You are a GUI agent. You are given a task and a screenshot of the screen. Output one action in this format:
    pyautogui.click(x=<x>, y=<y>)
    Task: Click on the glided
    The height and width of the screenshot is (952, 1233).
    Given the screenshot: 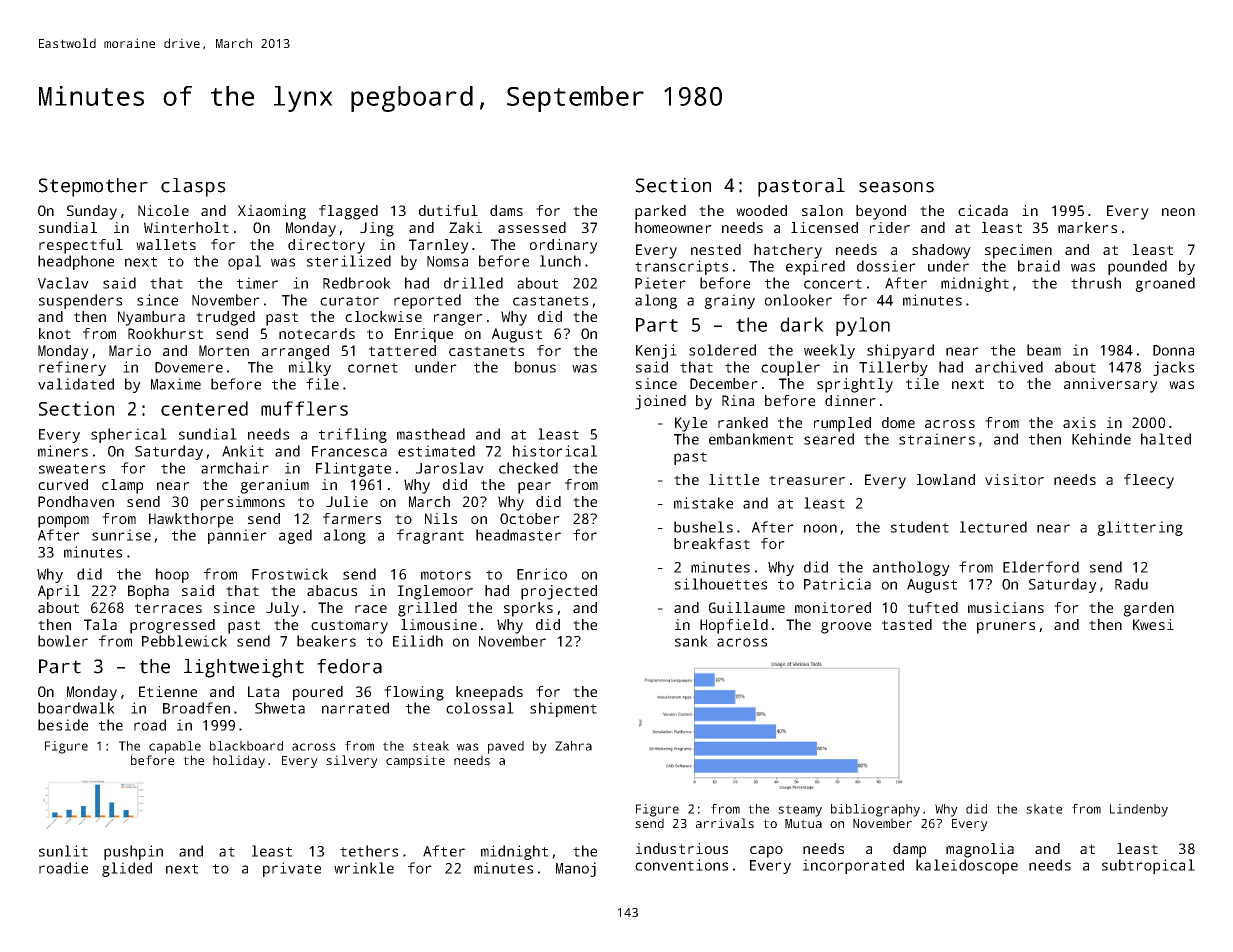 What is the action you would take?
    pyautogui.click(x=127, y=869)
